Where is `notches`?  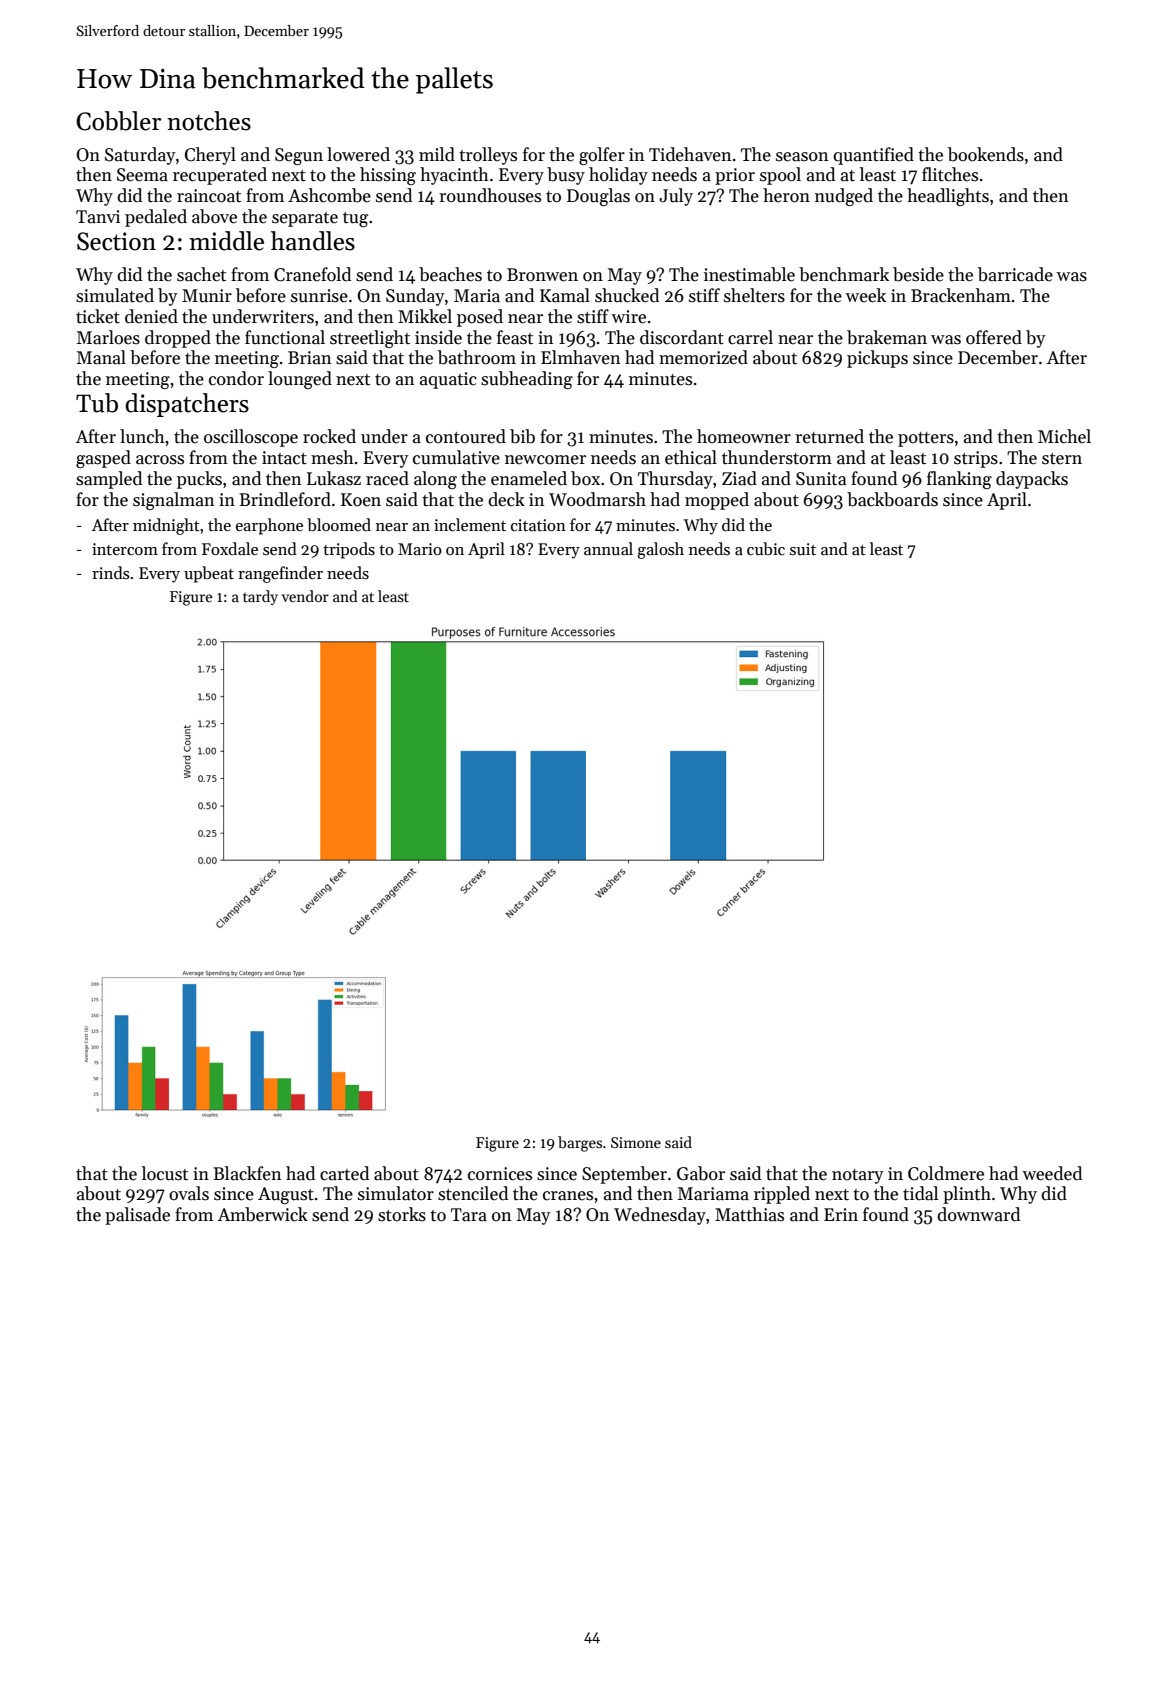
notches is located at coordinates (209, 121).
